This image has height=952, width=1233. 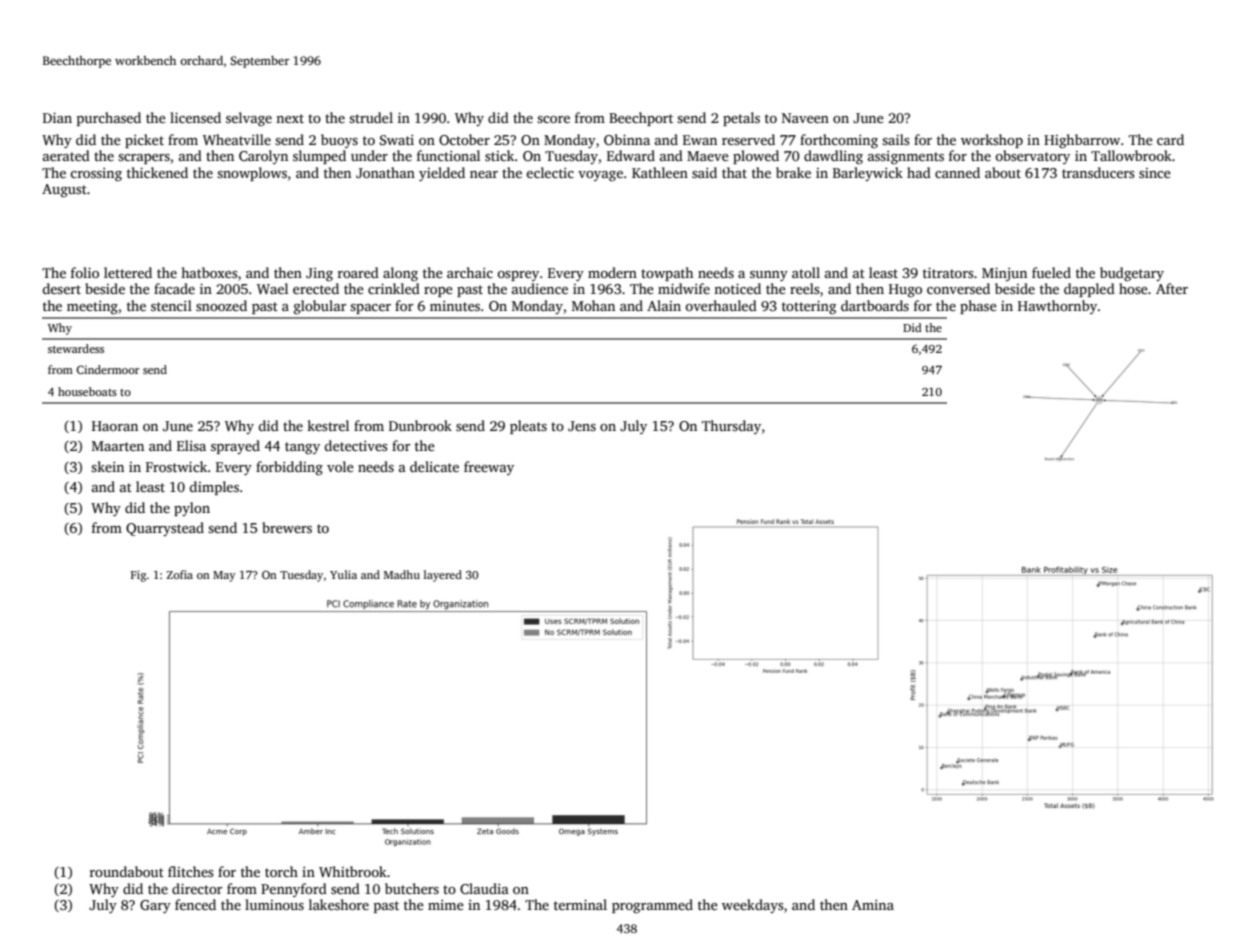 What do you see at coordinates (641, 119) in the image?
I see `Beechport` at bounding box center [641, 119].
